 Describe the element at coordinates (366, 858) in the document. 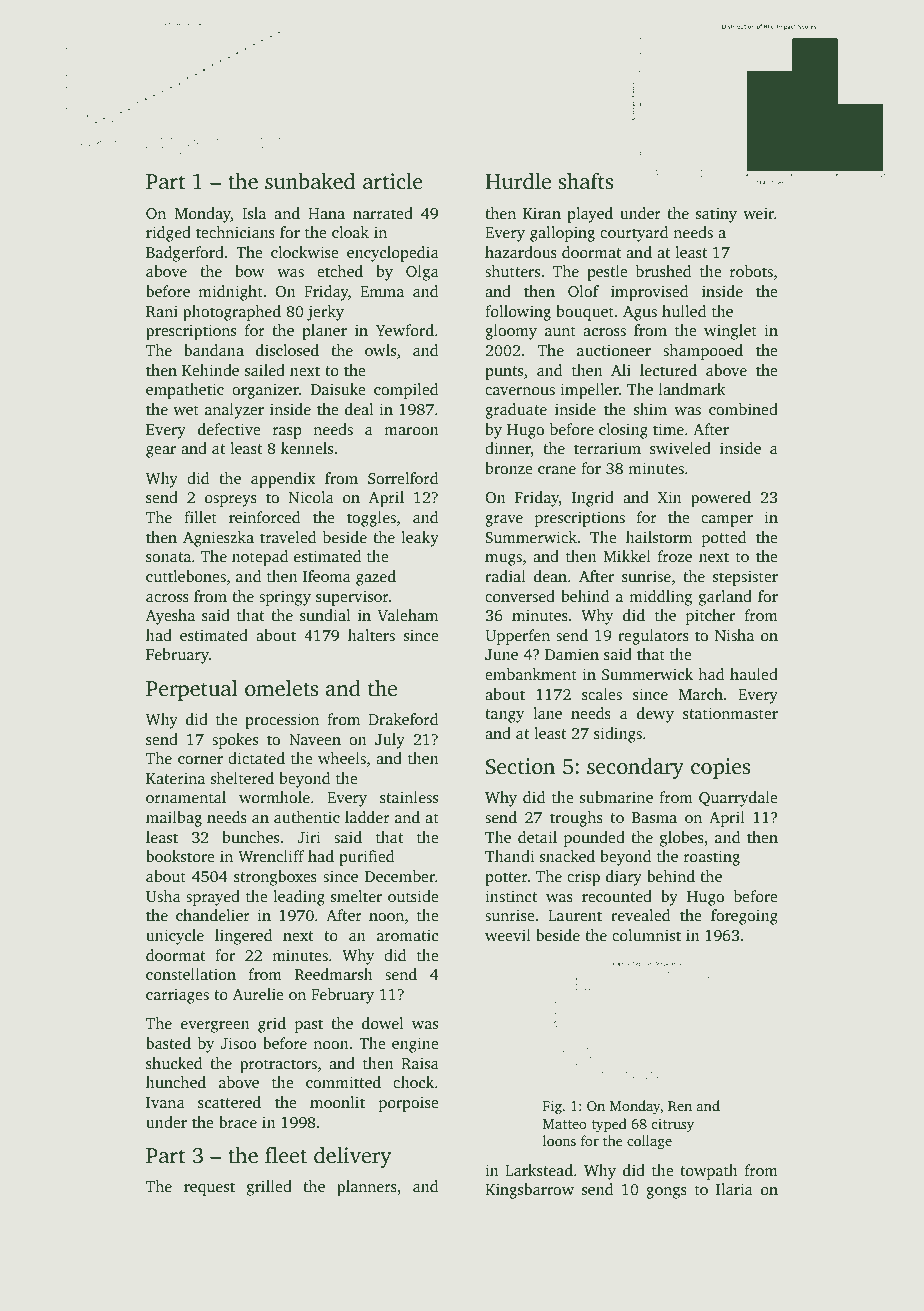

I see `purified` at that location.
